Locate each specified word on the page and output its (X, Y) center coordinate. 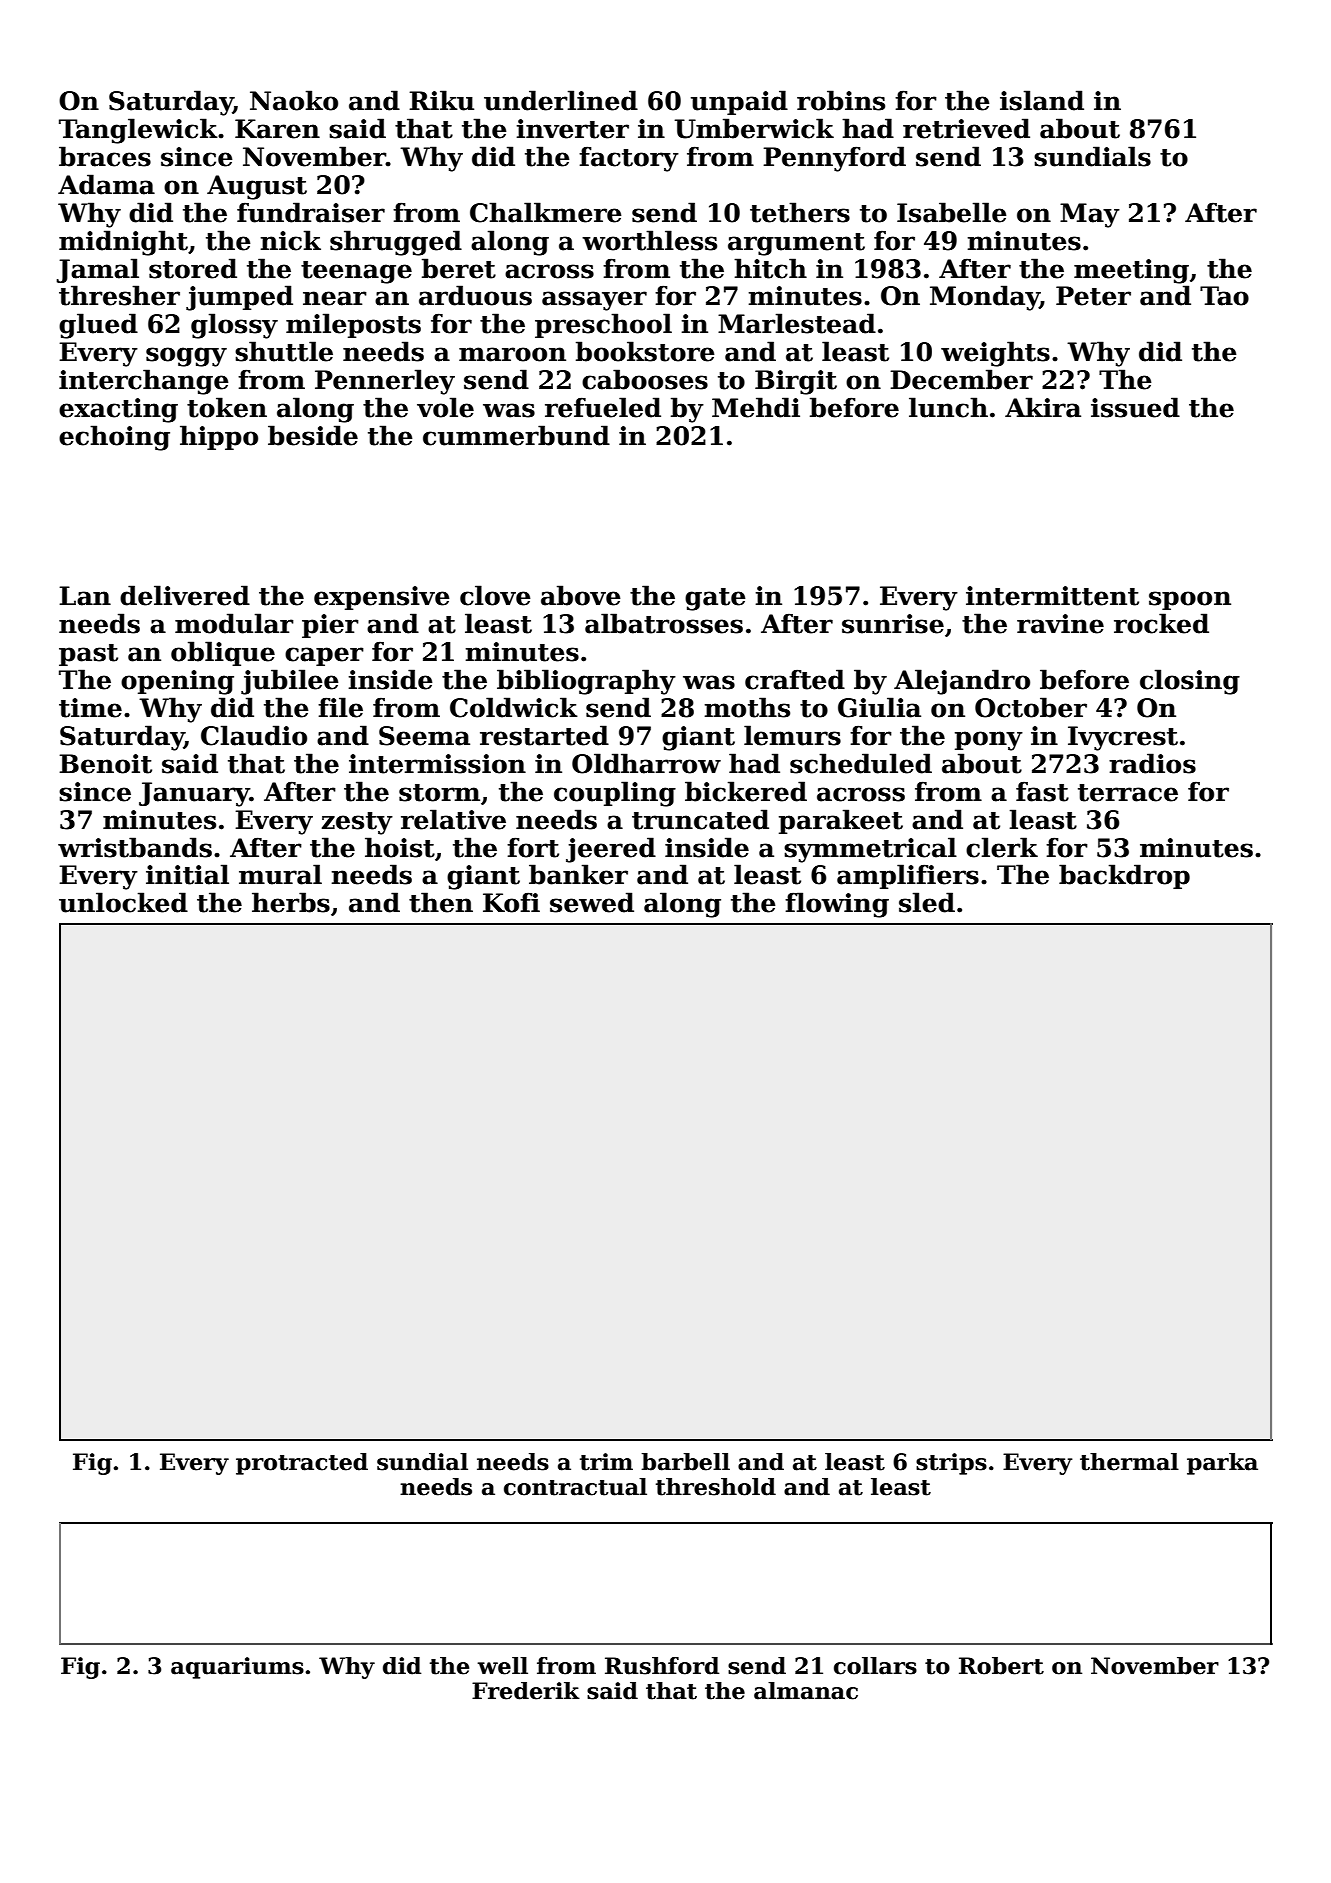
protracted (302, 1464)
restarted (544, 735)
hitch (770, 268)
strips (951, 1464)
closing (1190, 682)
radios (1152, 763)
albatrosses (664, 623)
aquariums (237, 1668)
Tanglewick (138, 131)
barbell (685, 1462)
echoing (114, 438)
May (1090, 215)
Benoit (105, 764)
